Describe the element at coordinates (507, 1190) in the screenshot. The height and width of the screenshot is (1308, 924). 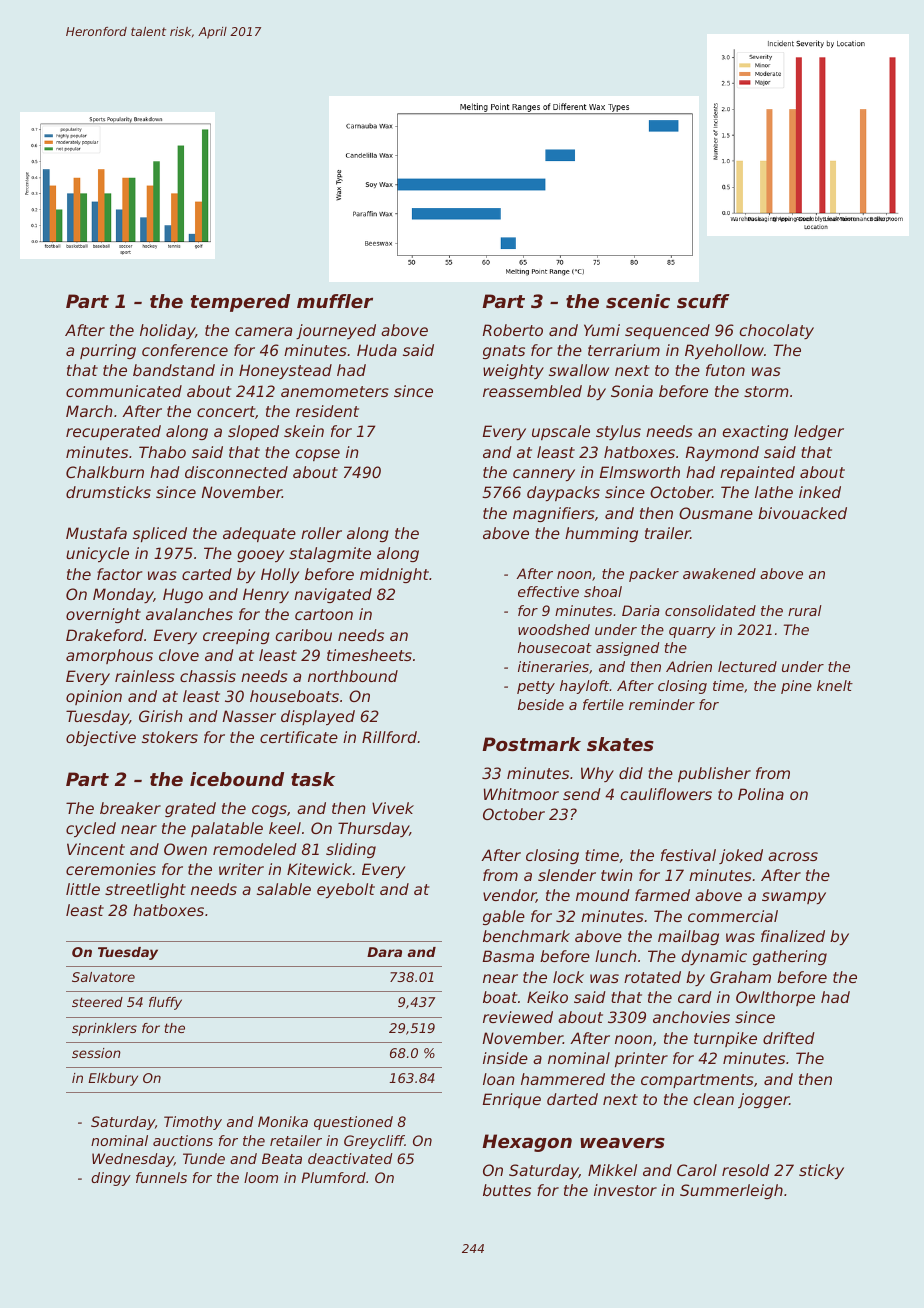
I see `buttes` at that location.
